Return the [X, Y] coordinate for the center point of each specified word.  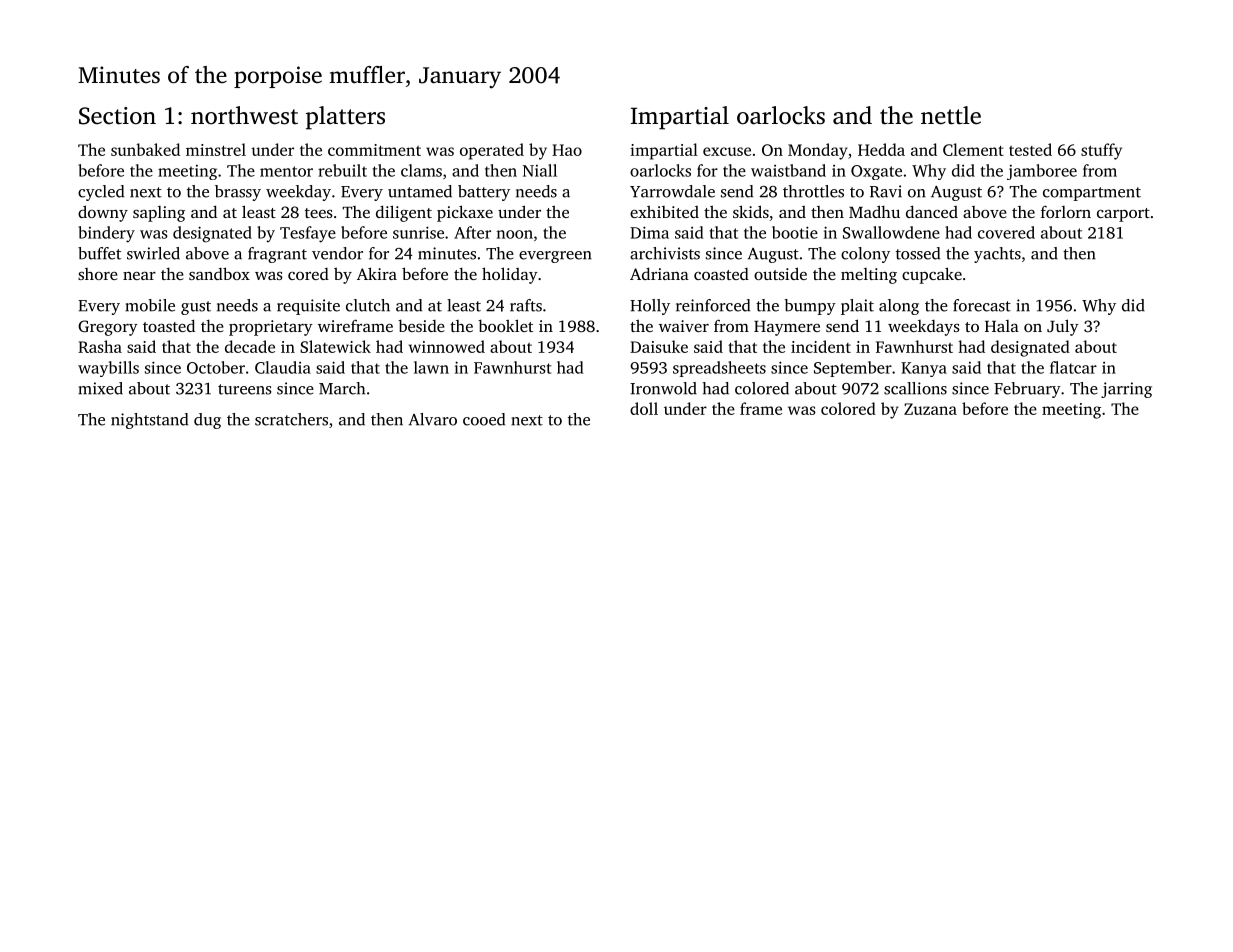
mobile [150, 305]
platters [345, 118]
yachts [997, 255]
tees [319, 213]
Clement [973, 149]
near [139, 276]
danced [932, 211]
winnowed [447, 346]
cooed [484, 419]
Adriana [659, 273]
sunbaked [145, 149]
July [1063, 327]
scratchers [291, 419]
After [472, 232]
